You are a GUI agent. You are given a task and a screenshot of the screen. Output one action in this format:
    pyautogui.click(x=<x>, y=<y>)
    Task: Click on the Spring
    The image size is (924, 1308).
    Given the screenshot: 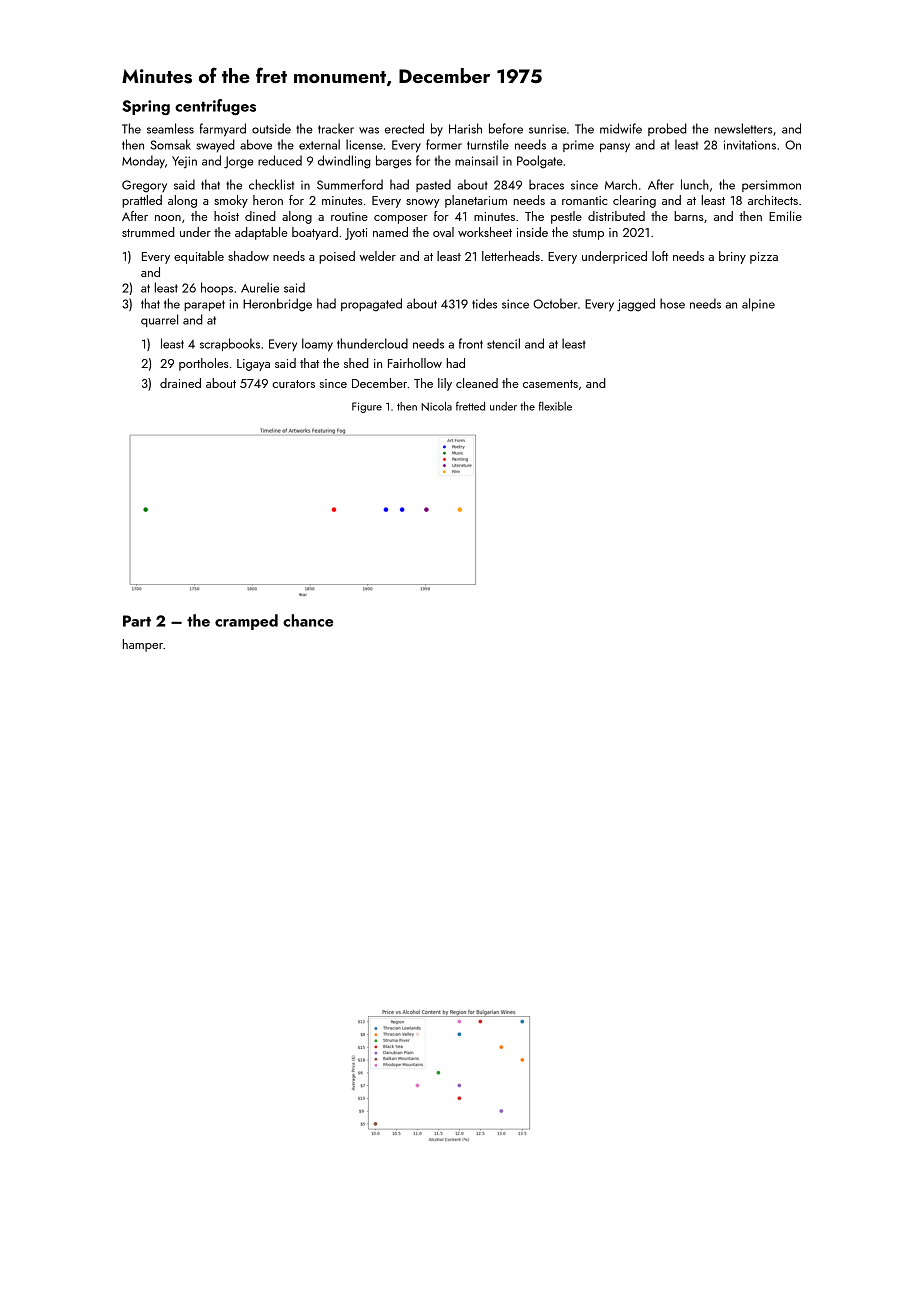 What is the action you would take?
    pyautogui.click(x=146, y=107)
